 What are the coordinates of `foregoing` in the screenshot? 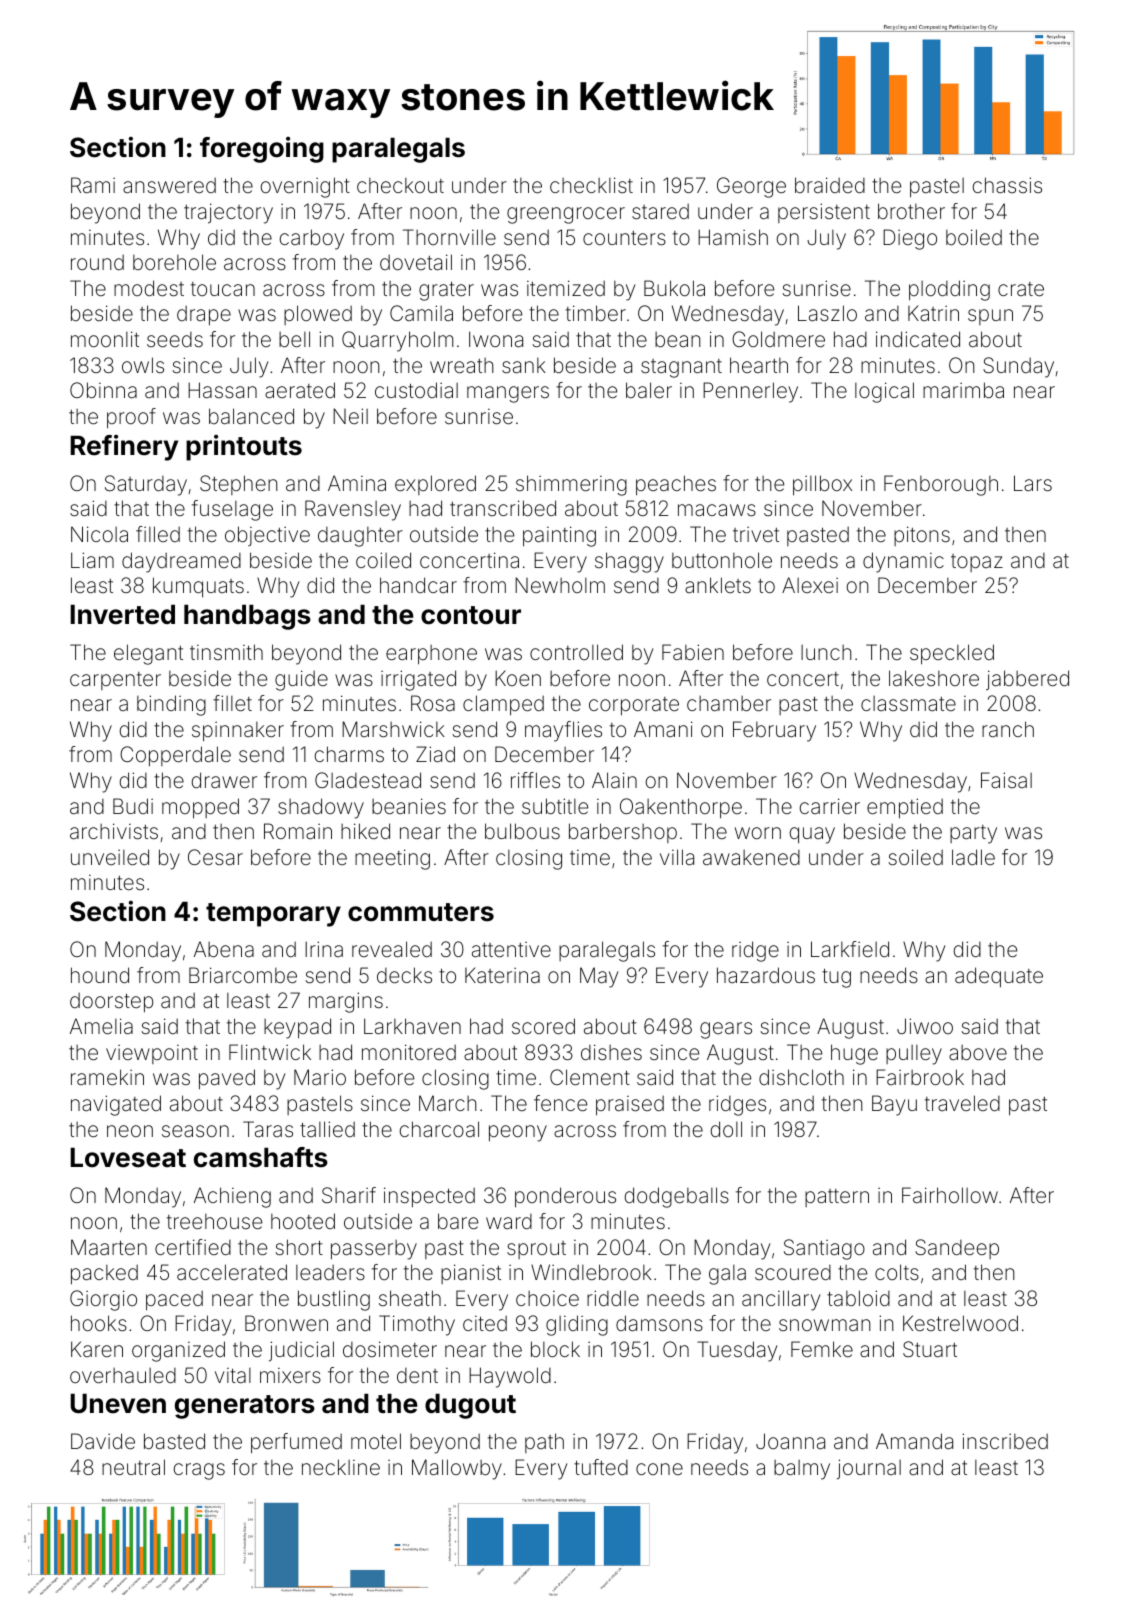 It's located at (262, 150).
